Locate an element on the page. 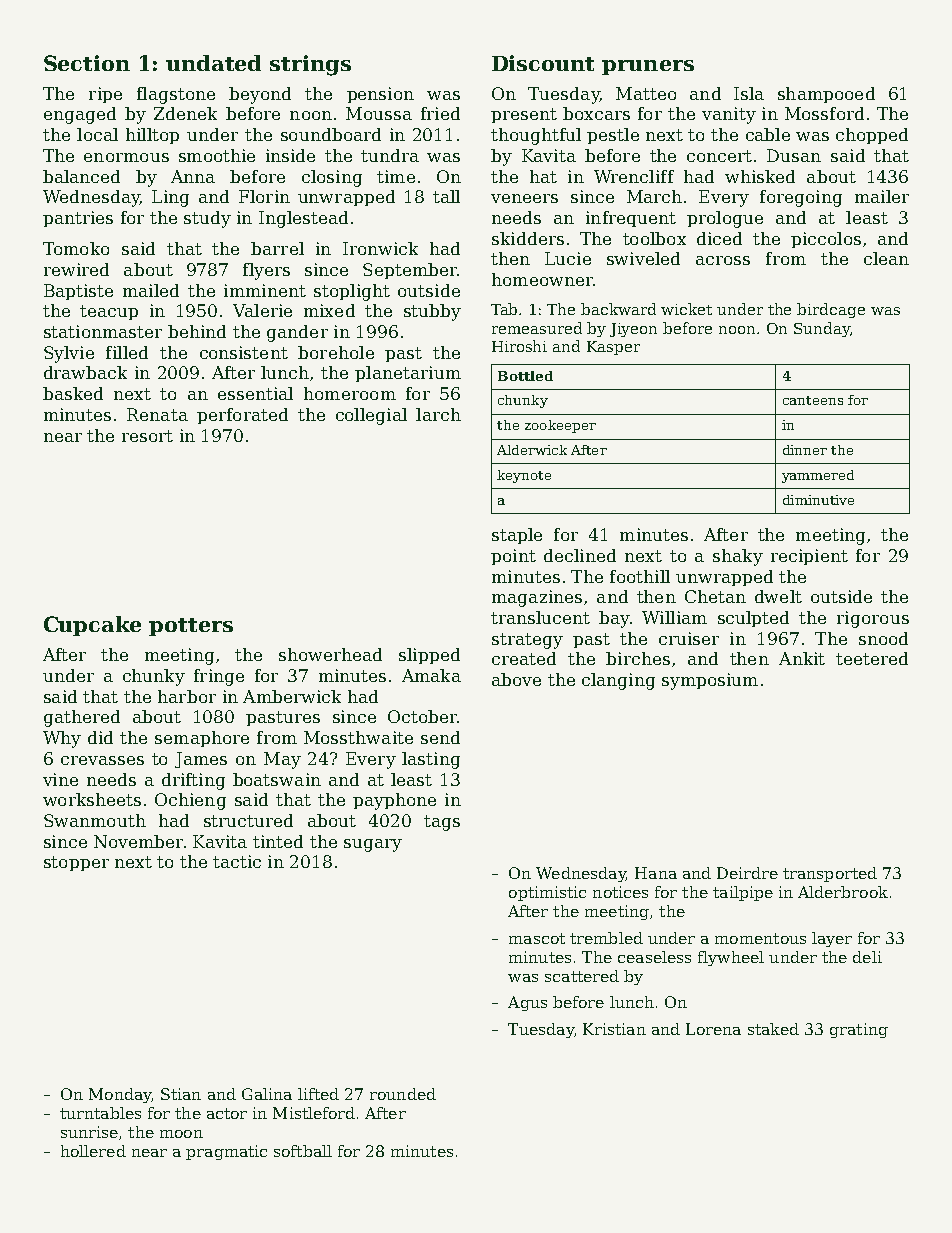 Image resolution: width=952 pixels, height=1233 pixels. dinner is located at coordinates (805, 450).
